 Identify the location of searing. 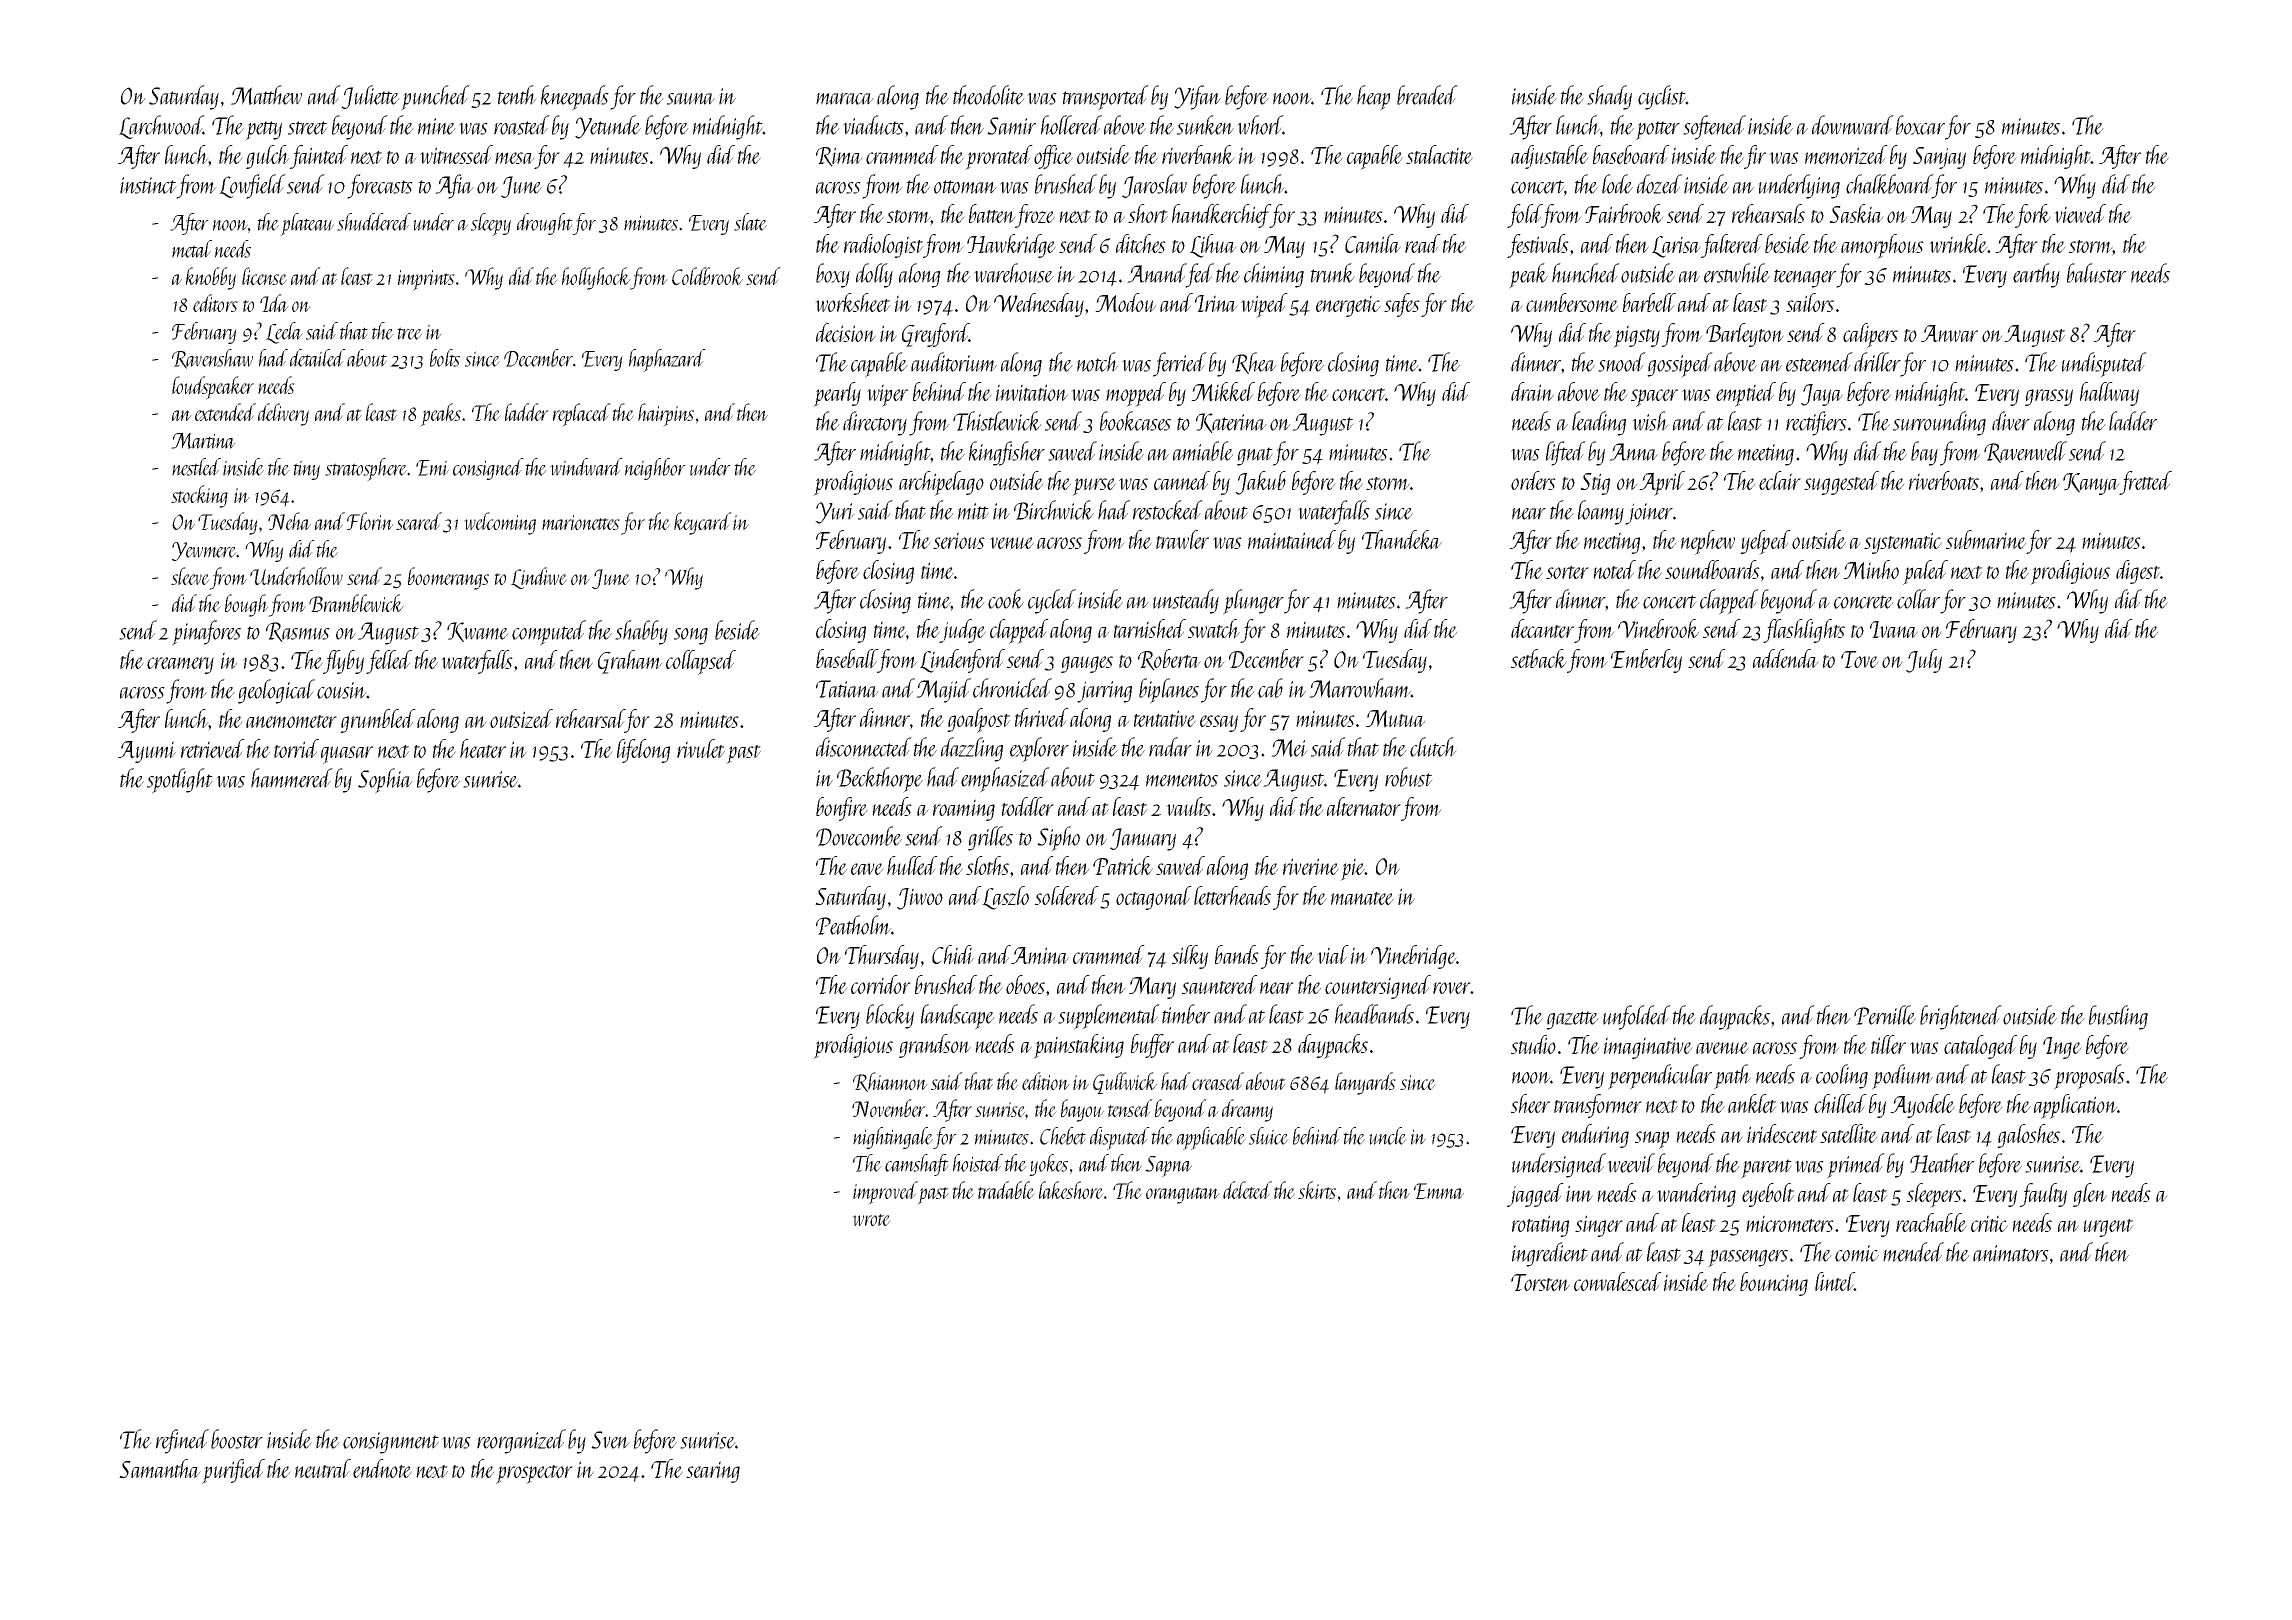
(713, 1472).
